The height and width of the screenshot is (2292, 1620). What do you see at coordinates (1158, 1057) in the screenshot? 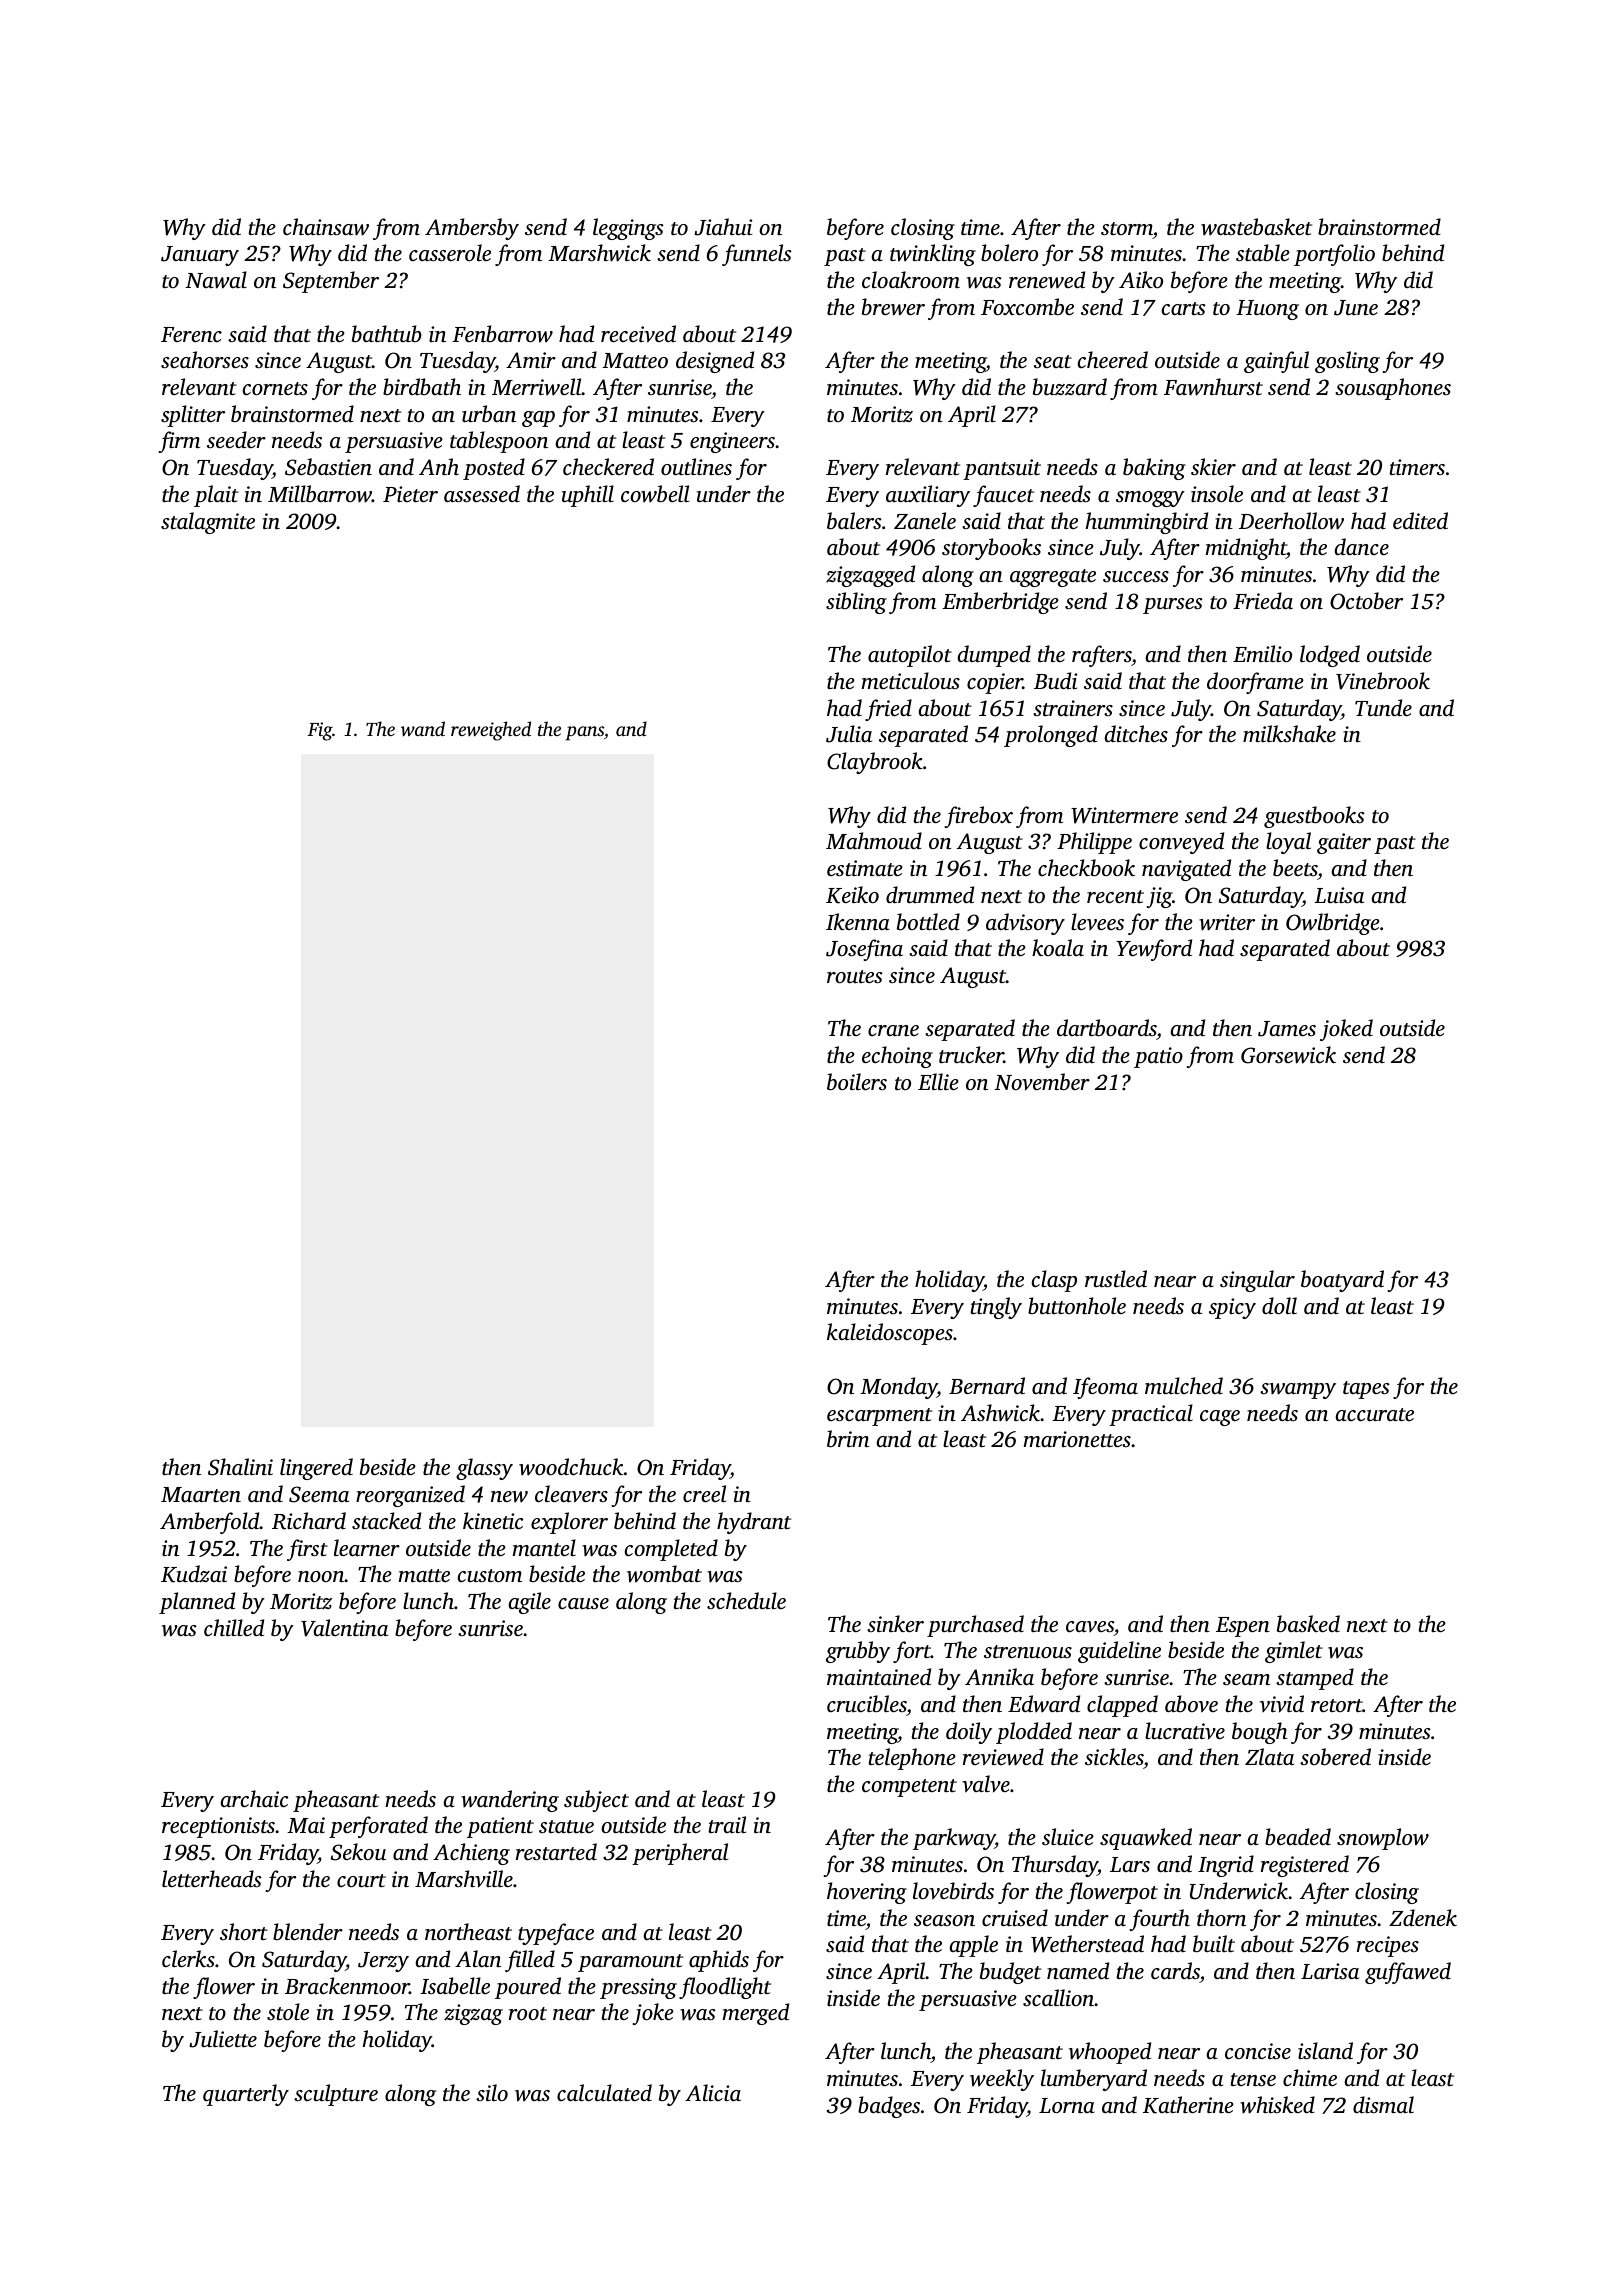
I see `patio` at bounding box center [1158, 1057].
